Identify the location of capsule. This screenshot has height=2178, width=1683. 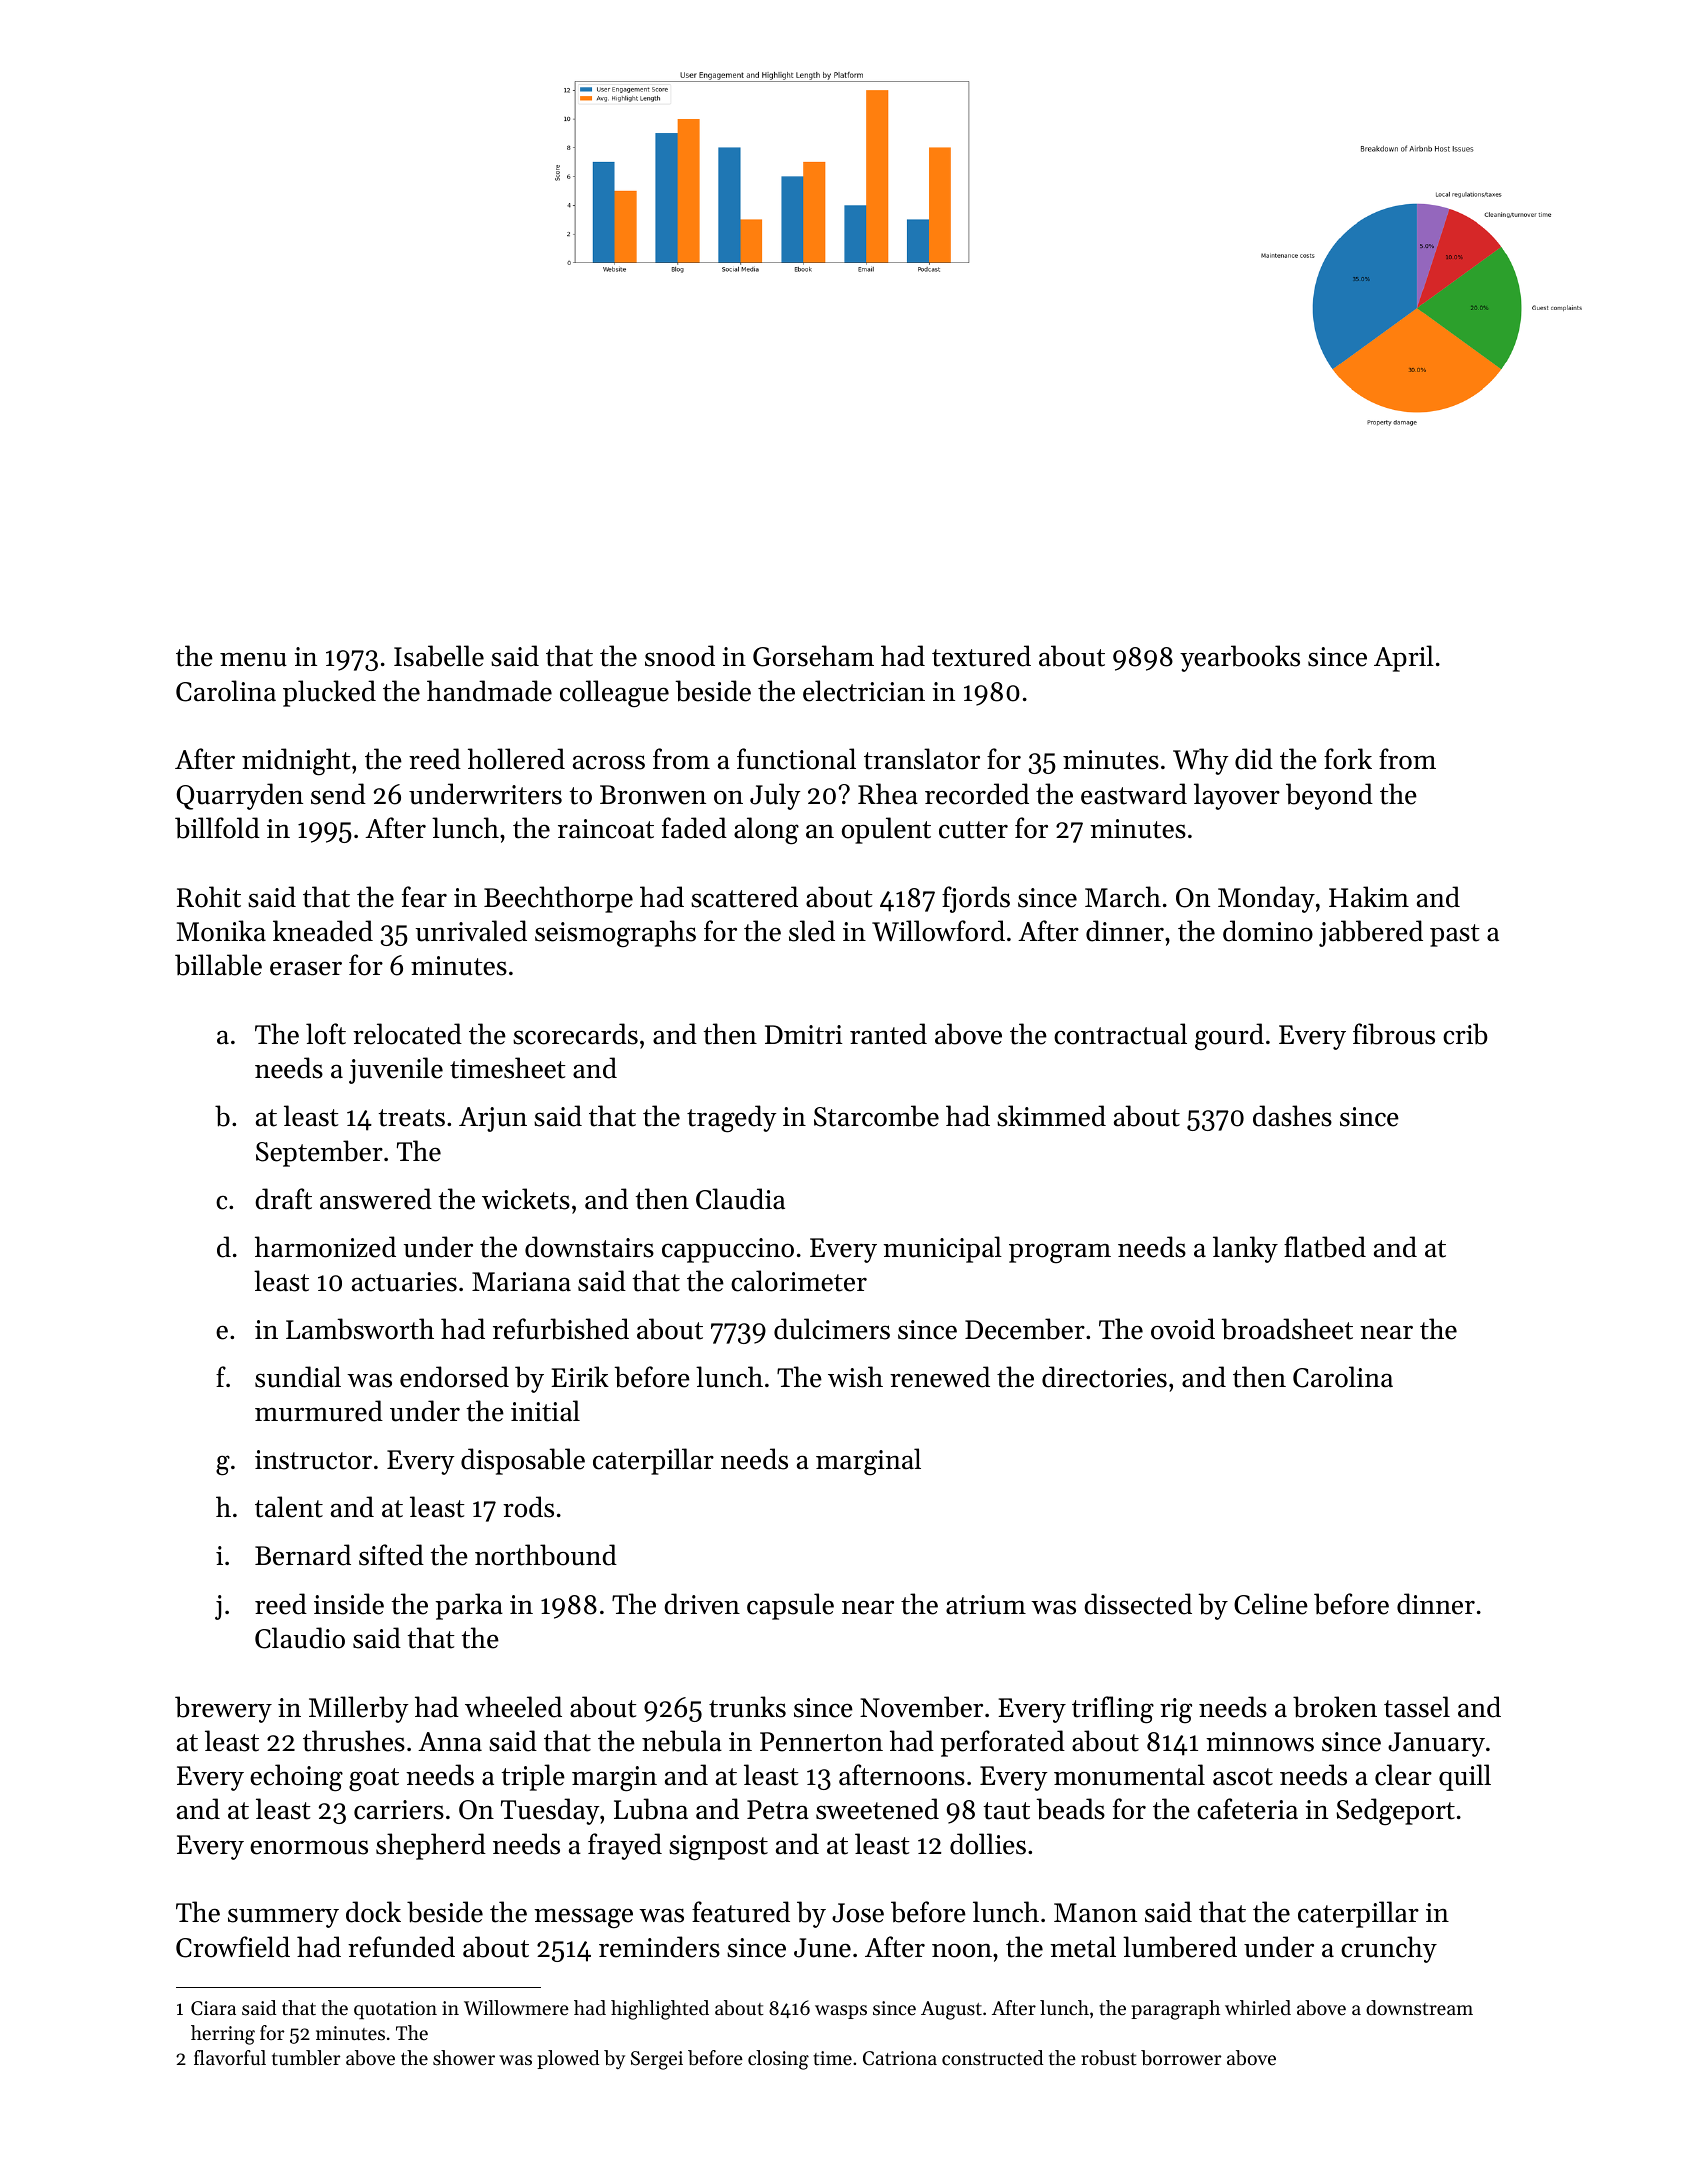
(790, 1606).
